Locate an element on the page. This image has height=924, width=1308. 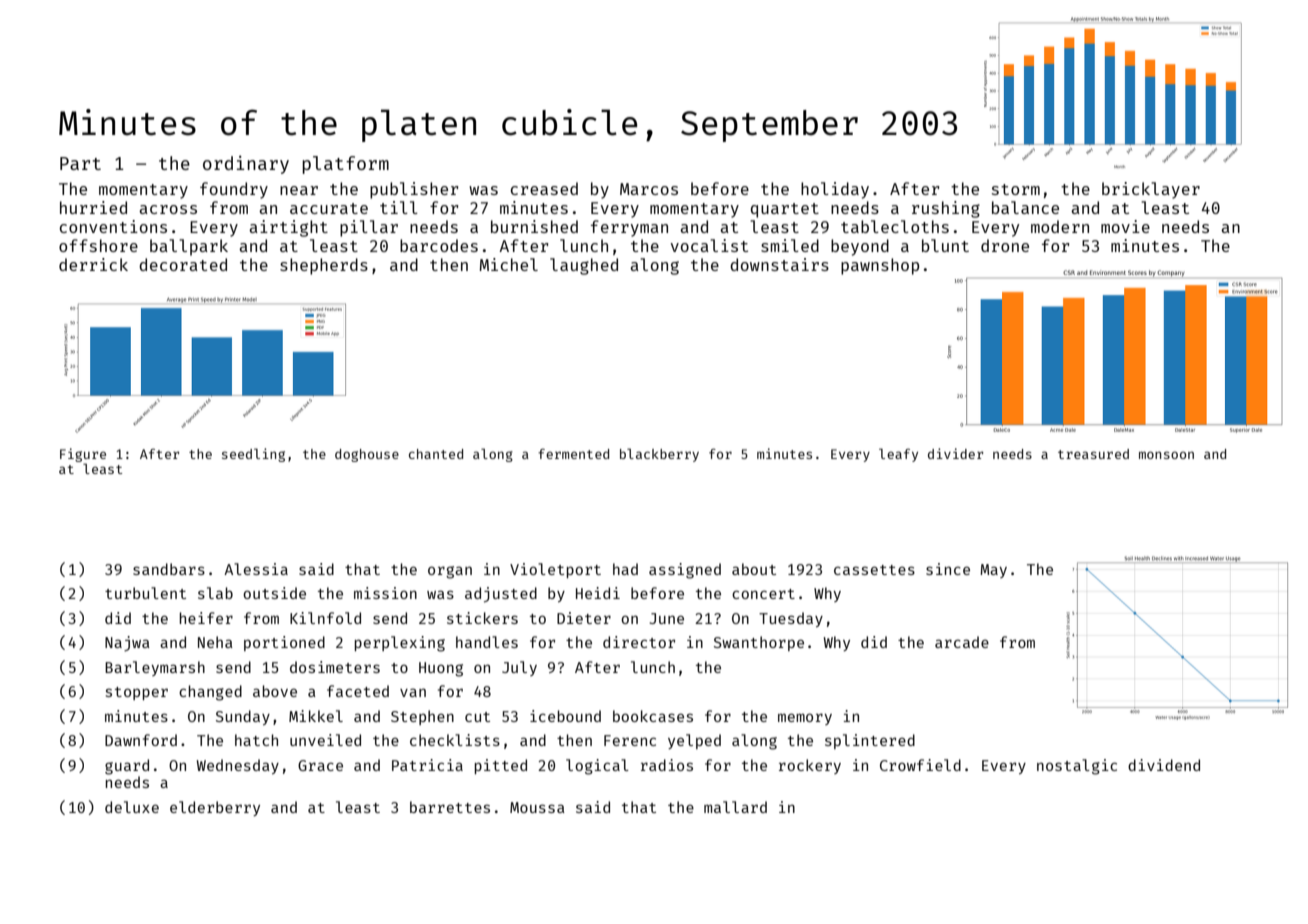
quartet is located at coordinates (785, 210).
